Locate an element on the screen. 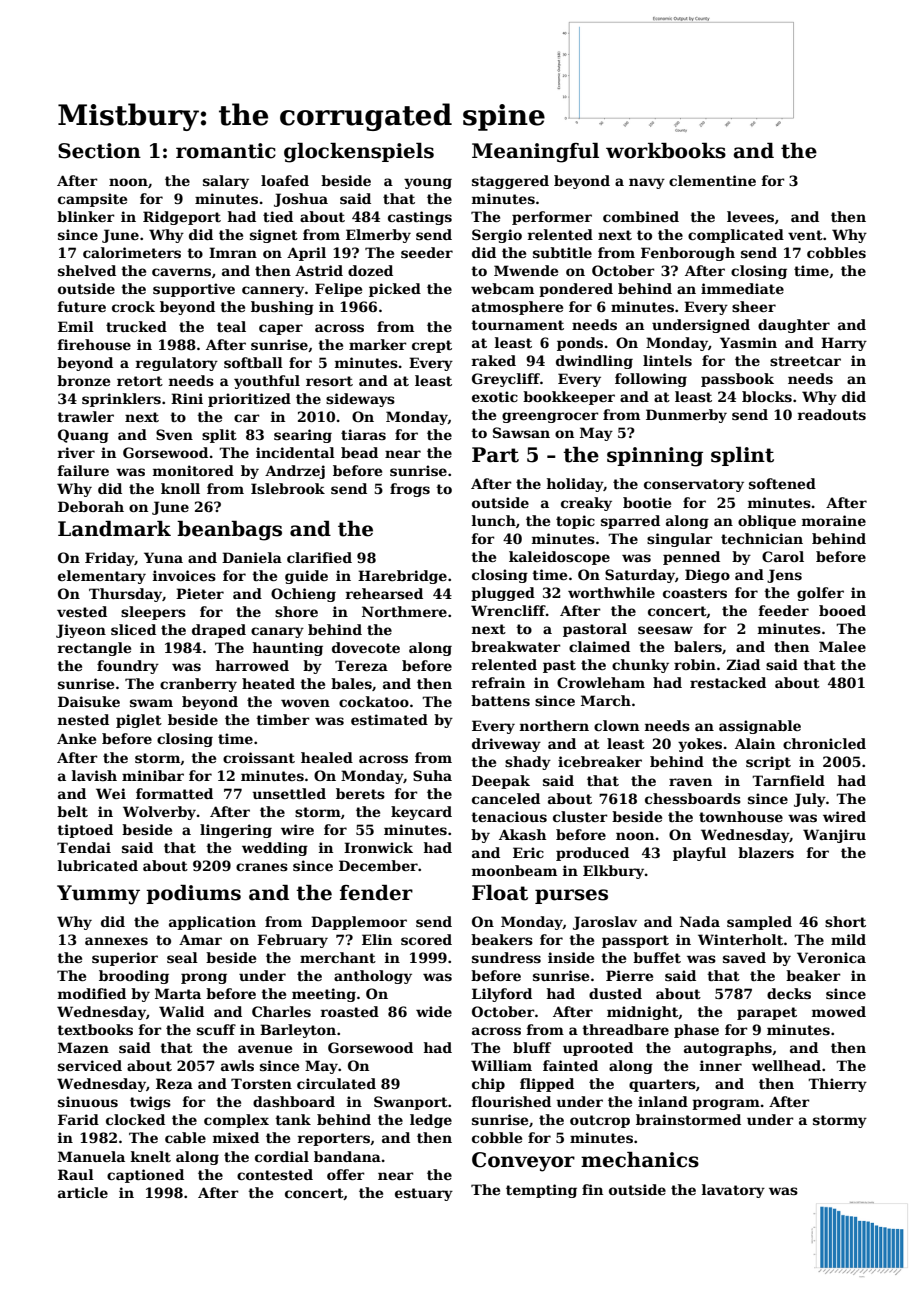 The image size is (924, 1308). Elmerby is located at coordinates (378, 236).
